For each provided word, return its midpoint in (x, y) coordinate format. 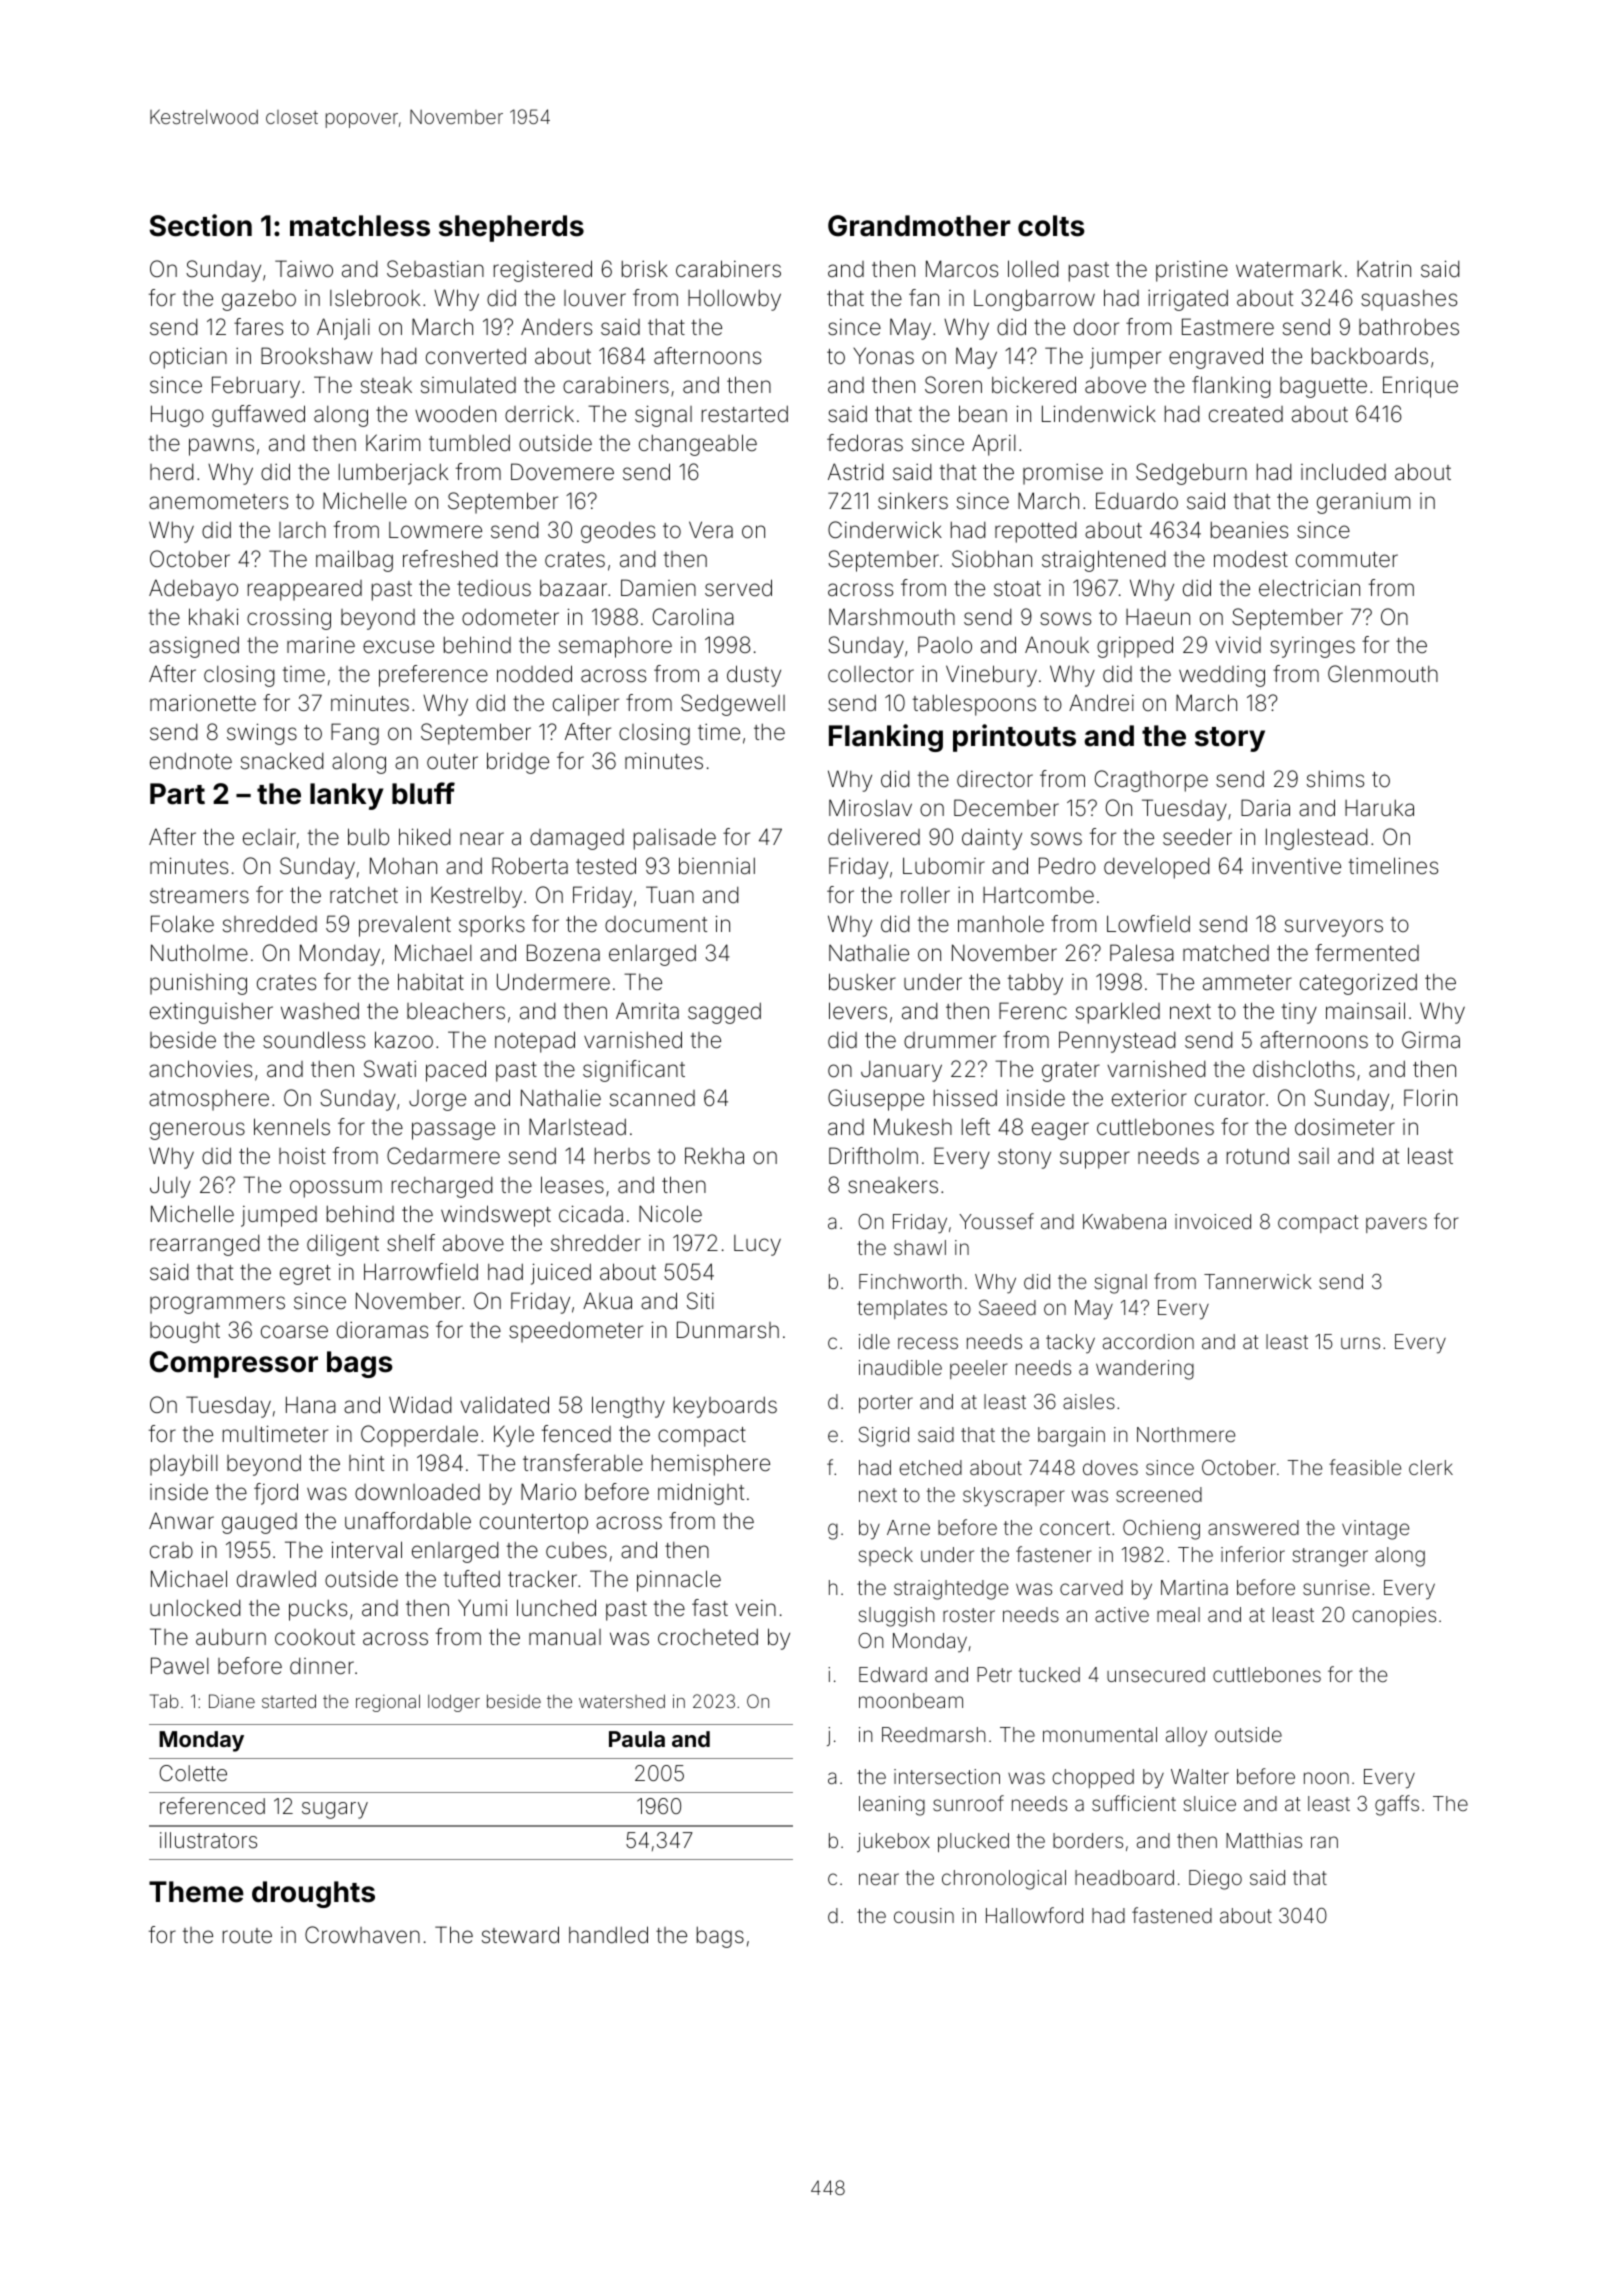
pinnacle (679, 1581)
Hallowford (1034, 1915)
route (247, 1935)
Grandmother (919, 226)
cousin (924, 1915)
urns (1360, 1343)
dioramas (382, 1330)
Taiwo (304, 269)
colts (1051, 226)
